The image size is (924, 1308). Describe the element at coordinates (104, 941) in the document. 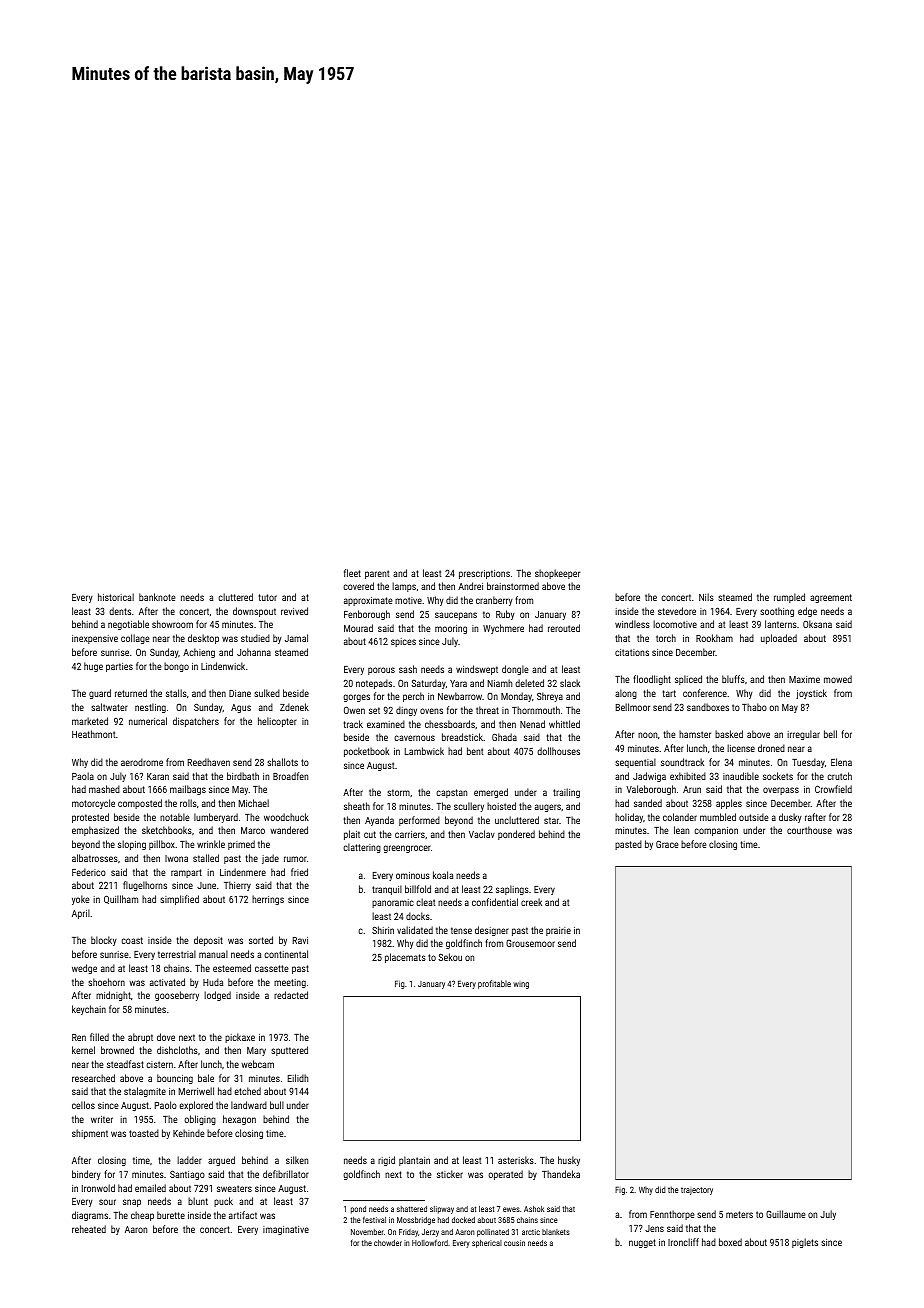

I see `blocky` at that location.
